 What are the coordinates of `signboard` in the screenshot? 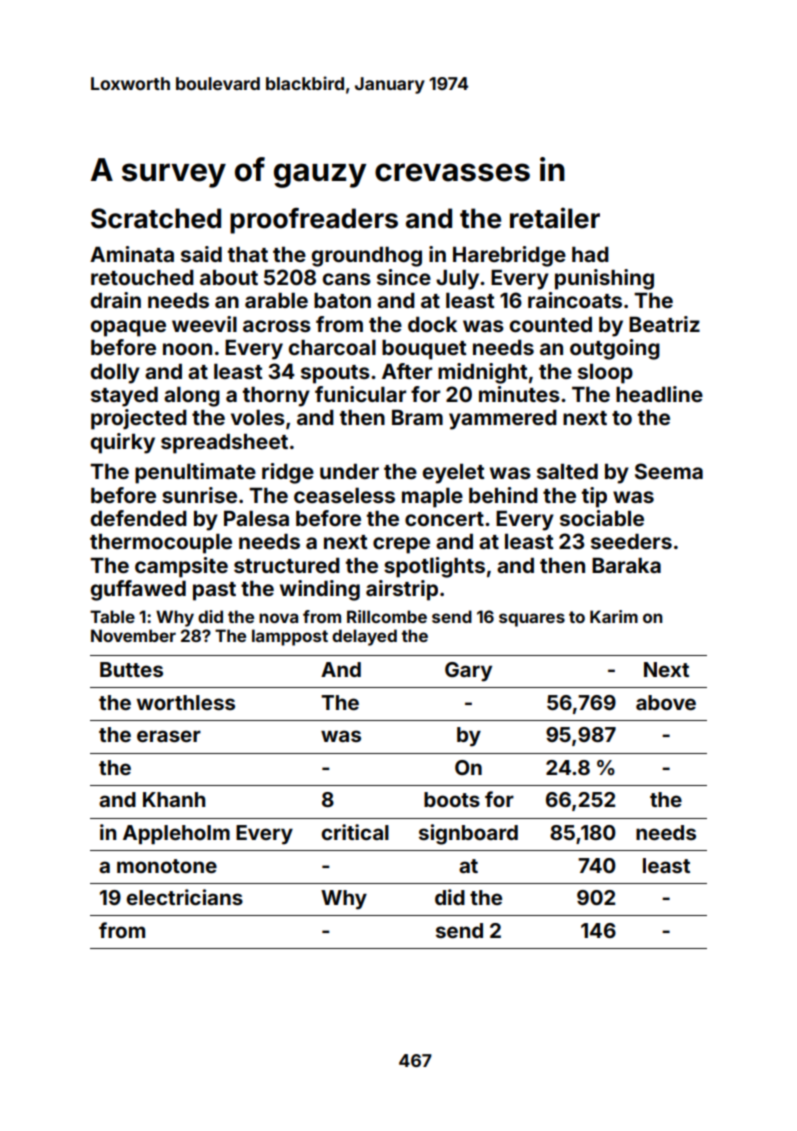 It's located at (468, 834).
